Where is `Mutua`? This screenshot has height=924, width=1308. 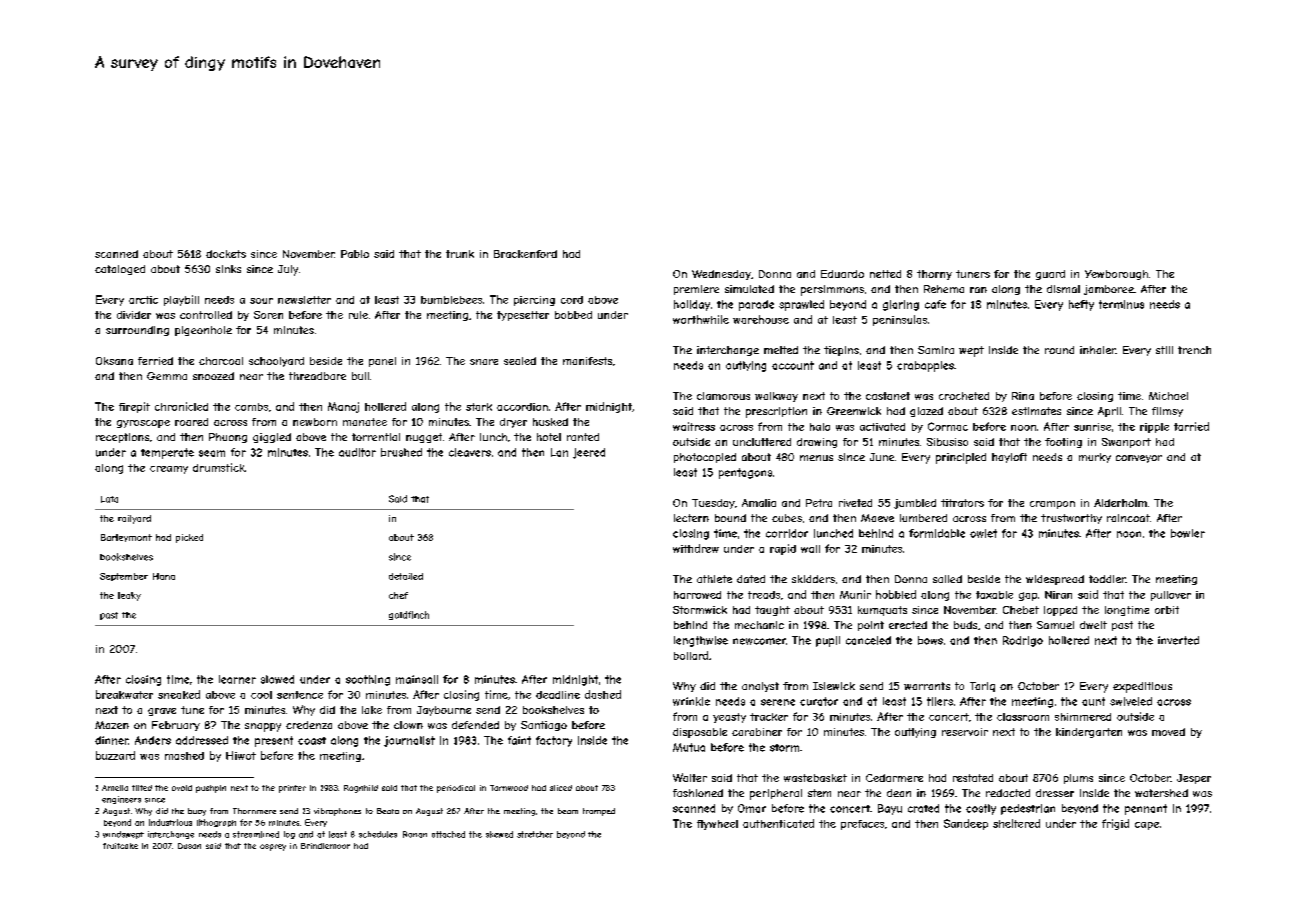
Mutua is located at coordinates (689, 747).
